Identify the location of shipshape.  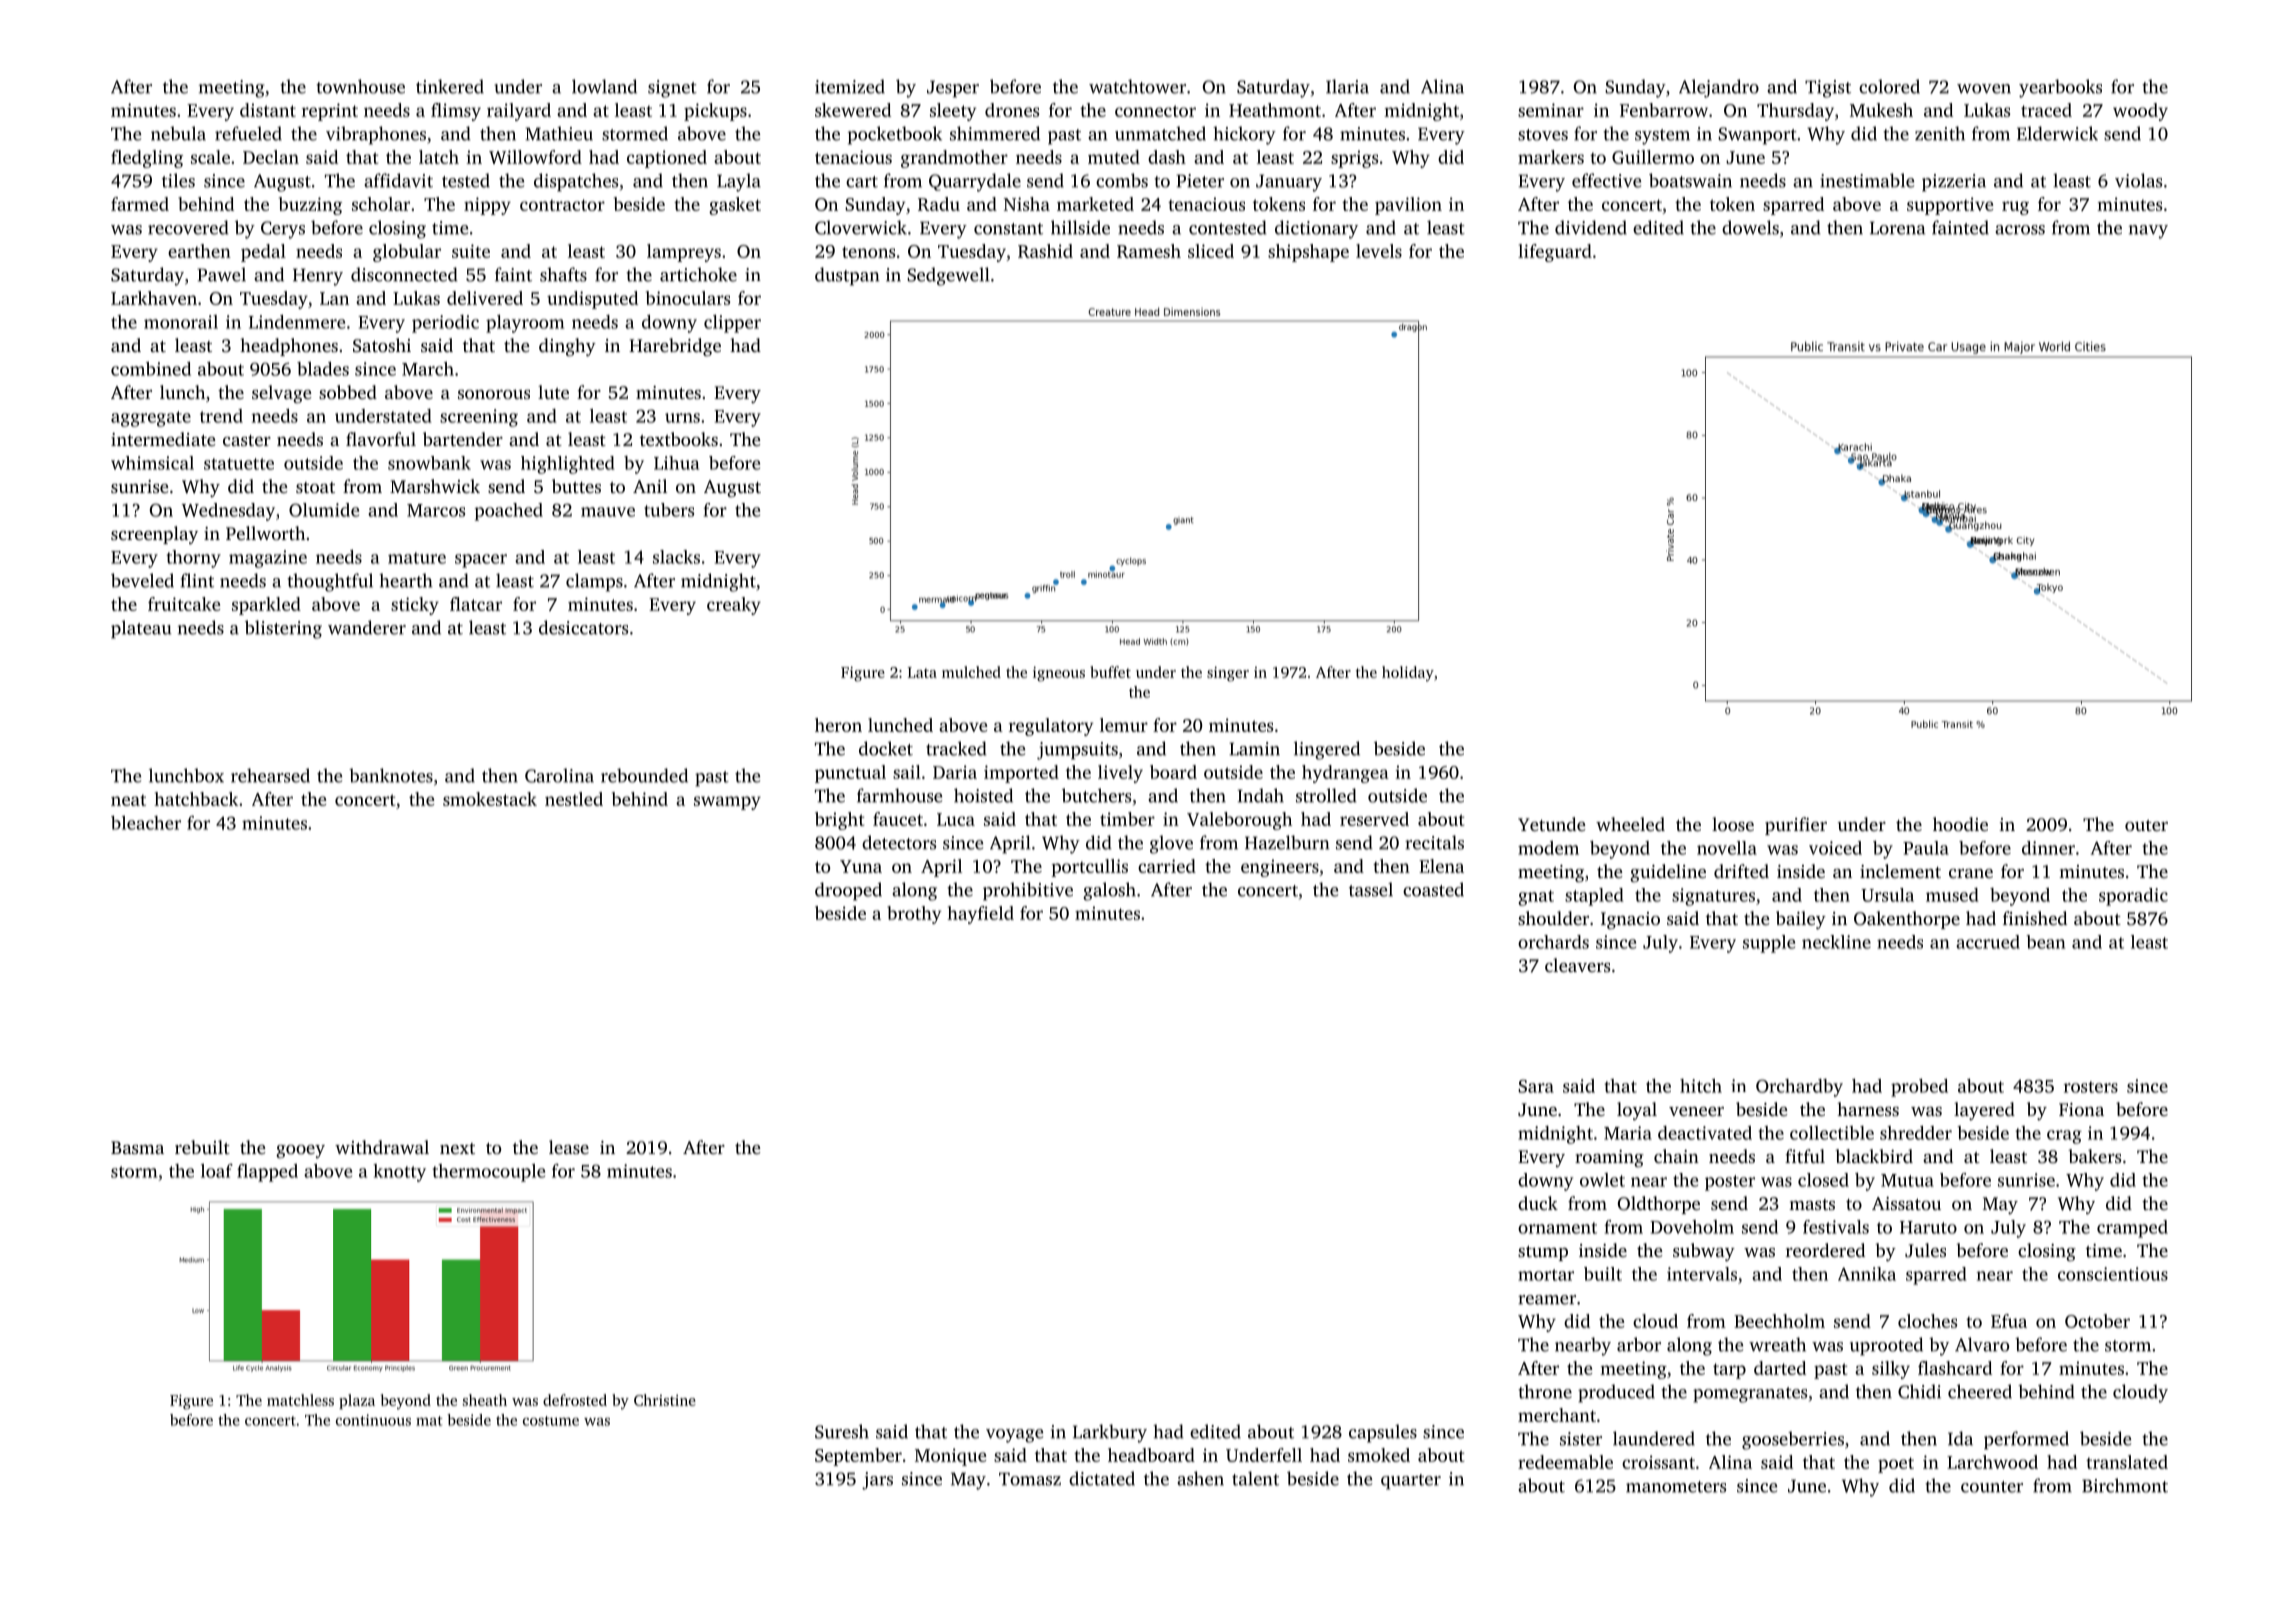
(1308, 253).
